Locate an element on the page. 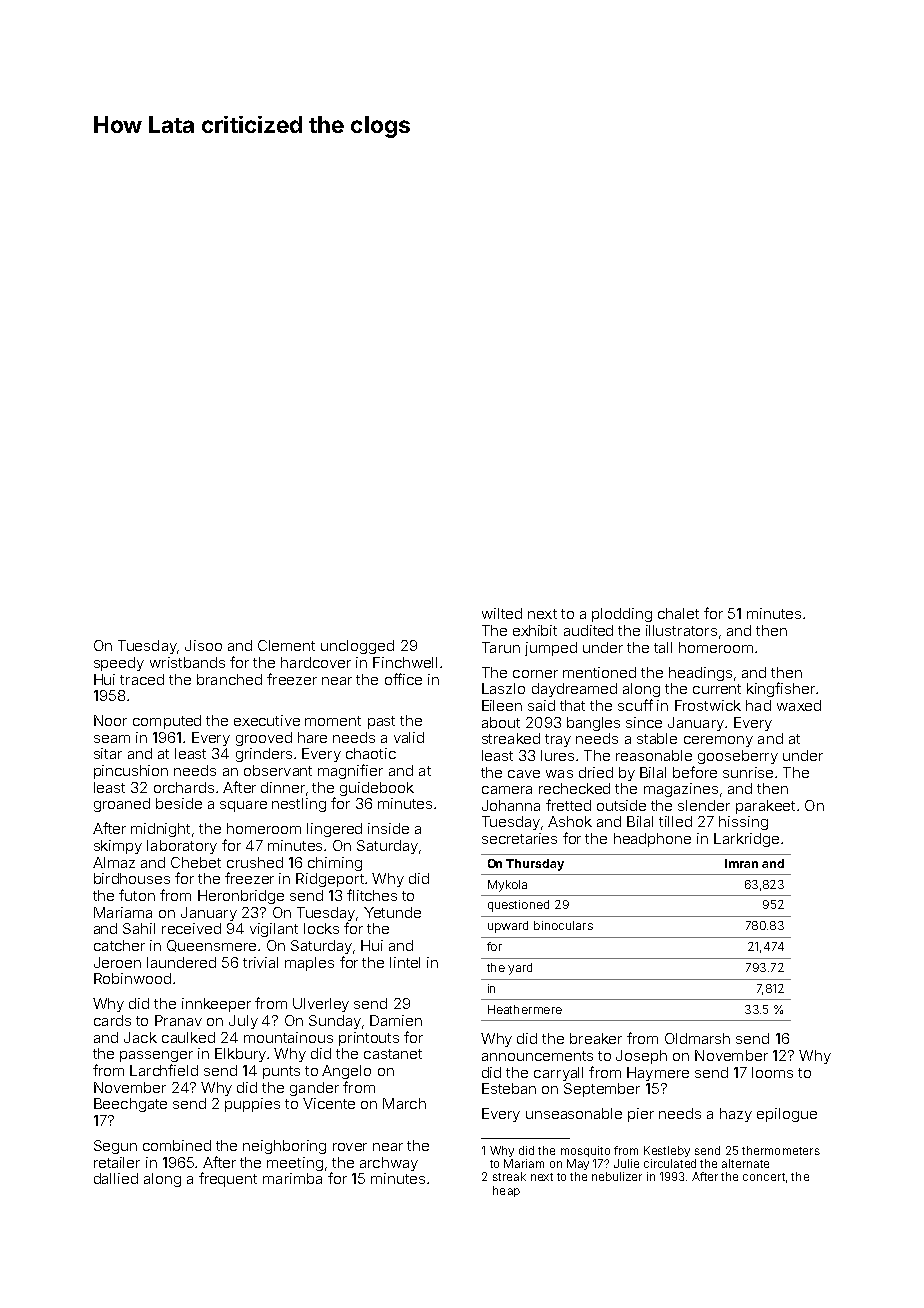 This image has height=1308, width=924. chalet is located at coordinates (678, 613).
